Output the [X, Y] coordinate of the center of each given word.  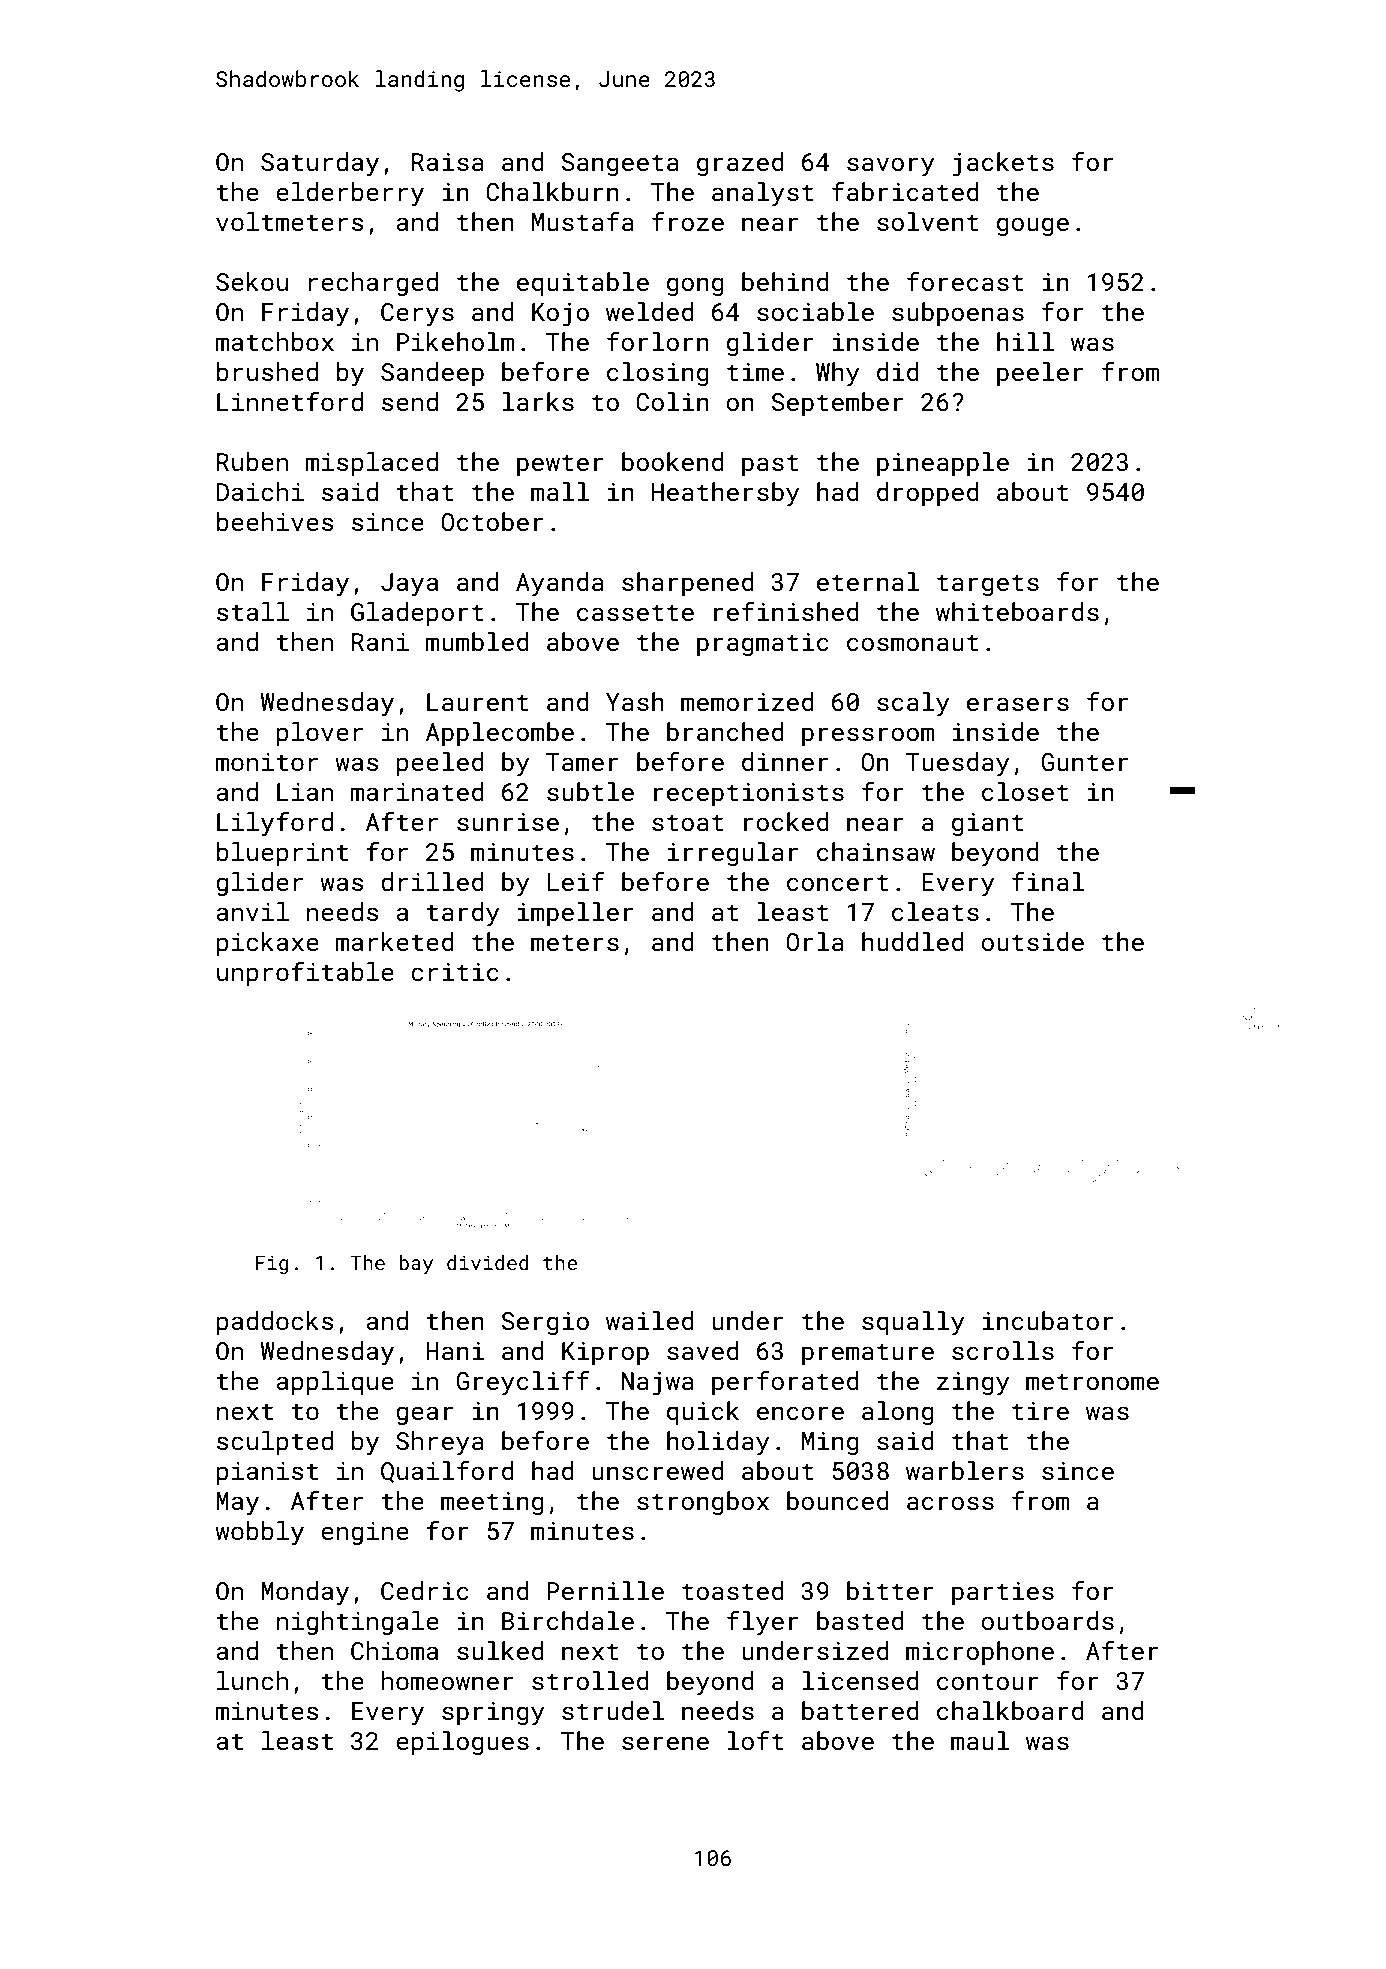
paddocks [275, 1323]
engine [365, 1533]
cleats [935, 912]
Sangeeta [620, 164]
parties [1003, 1593]
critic [455, 972]
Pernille [605, 1591]
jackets [1003, 164]
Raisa [448, 162]
